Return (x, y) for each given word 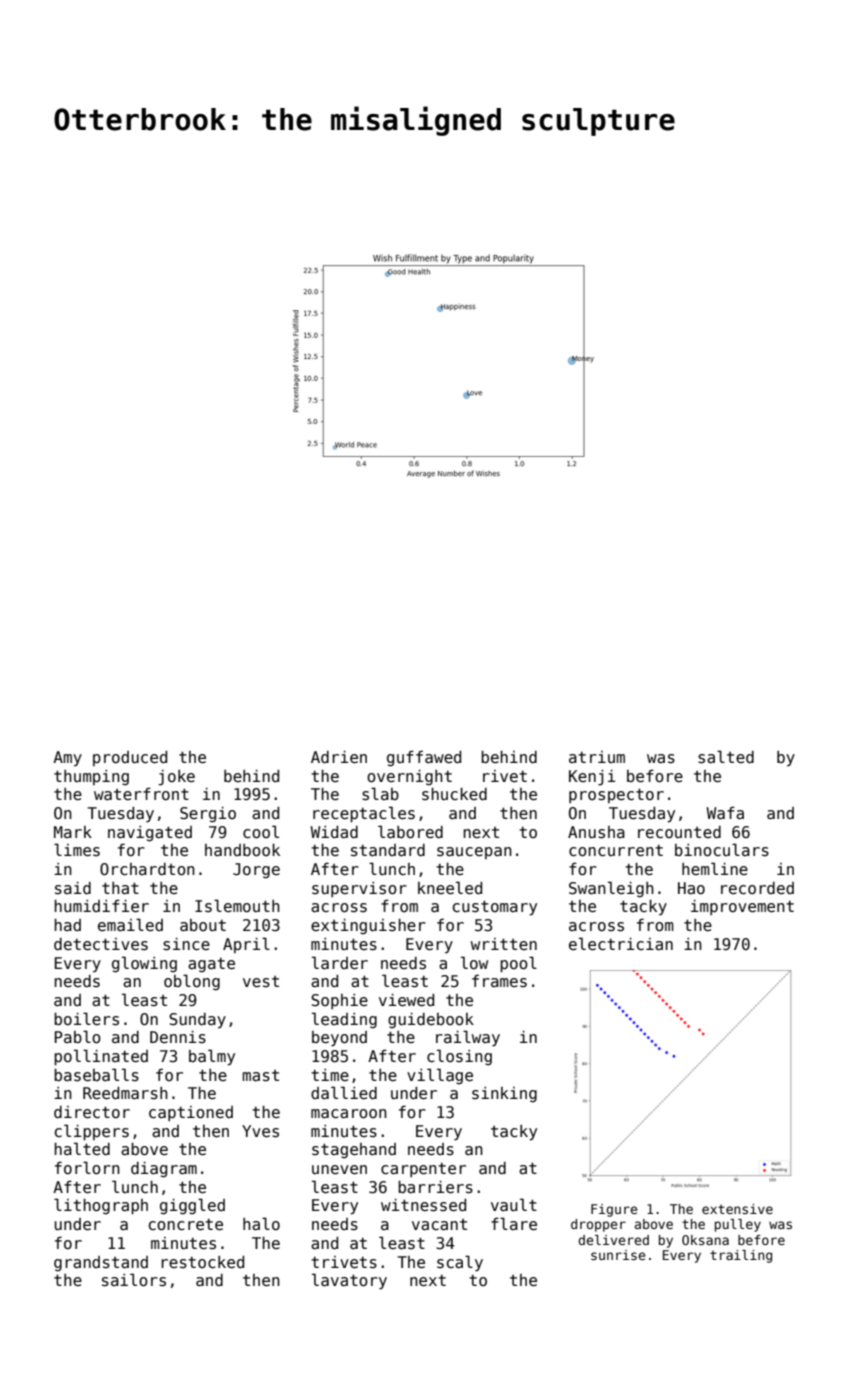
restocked (202, 1262)
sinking (504, 1094)
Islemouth (237, 906)
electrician (621, 943)
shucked (454, 794)
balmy (212, 1057)
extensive (737, 1209)
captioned (191, 1113)
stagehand (354, 1150)
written (504, 944)
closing (459, 1057)
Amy (67, 758)
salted (726, 757)
